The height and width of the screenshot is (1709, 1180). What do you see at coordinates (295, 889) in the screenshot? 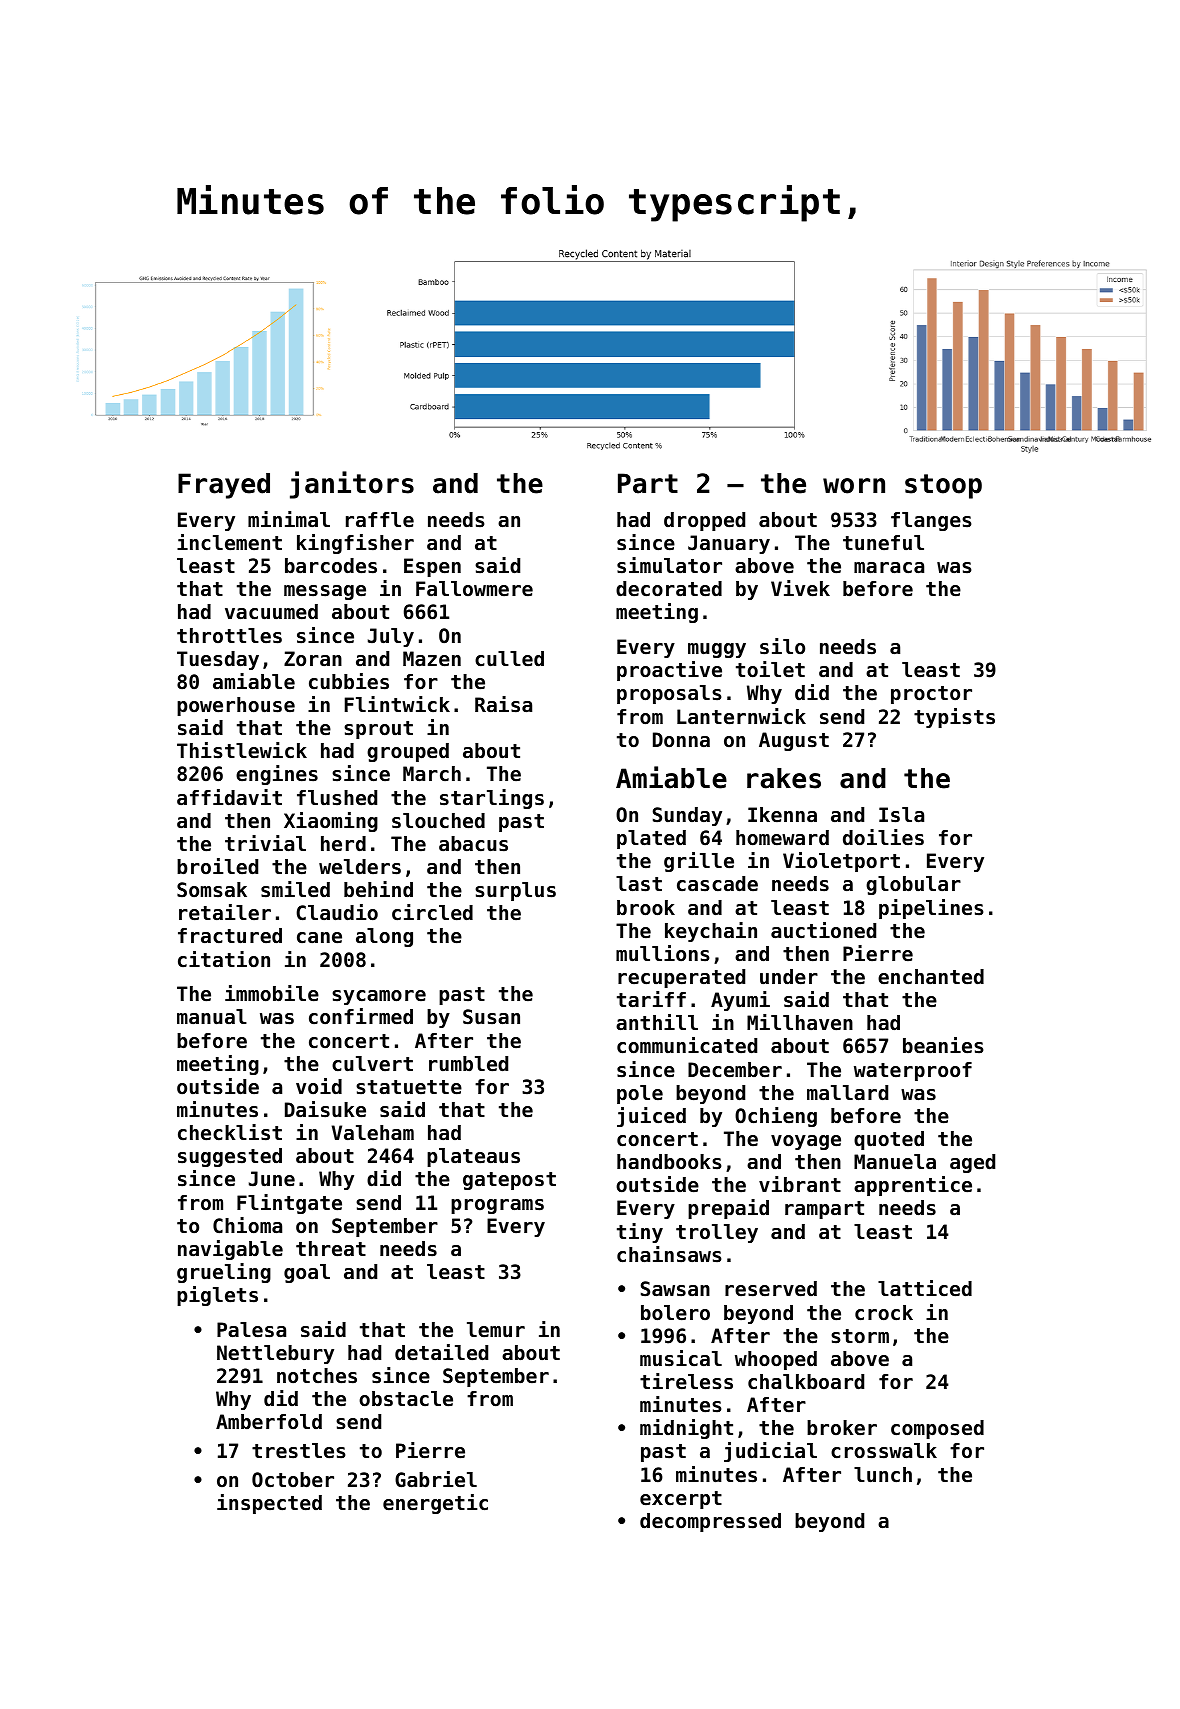
I see `smiled` at bounding box center [295, 889].
